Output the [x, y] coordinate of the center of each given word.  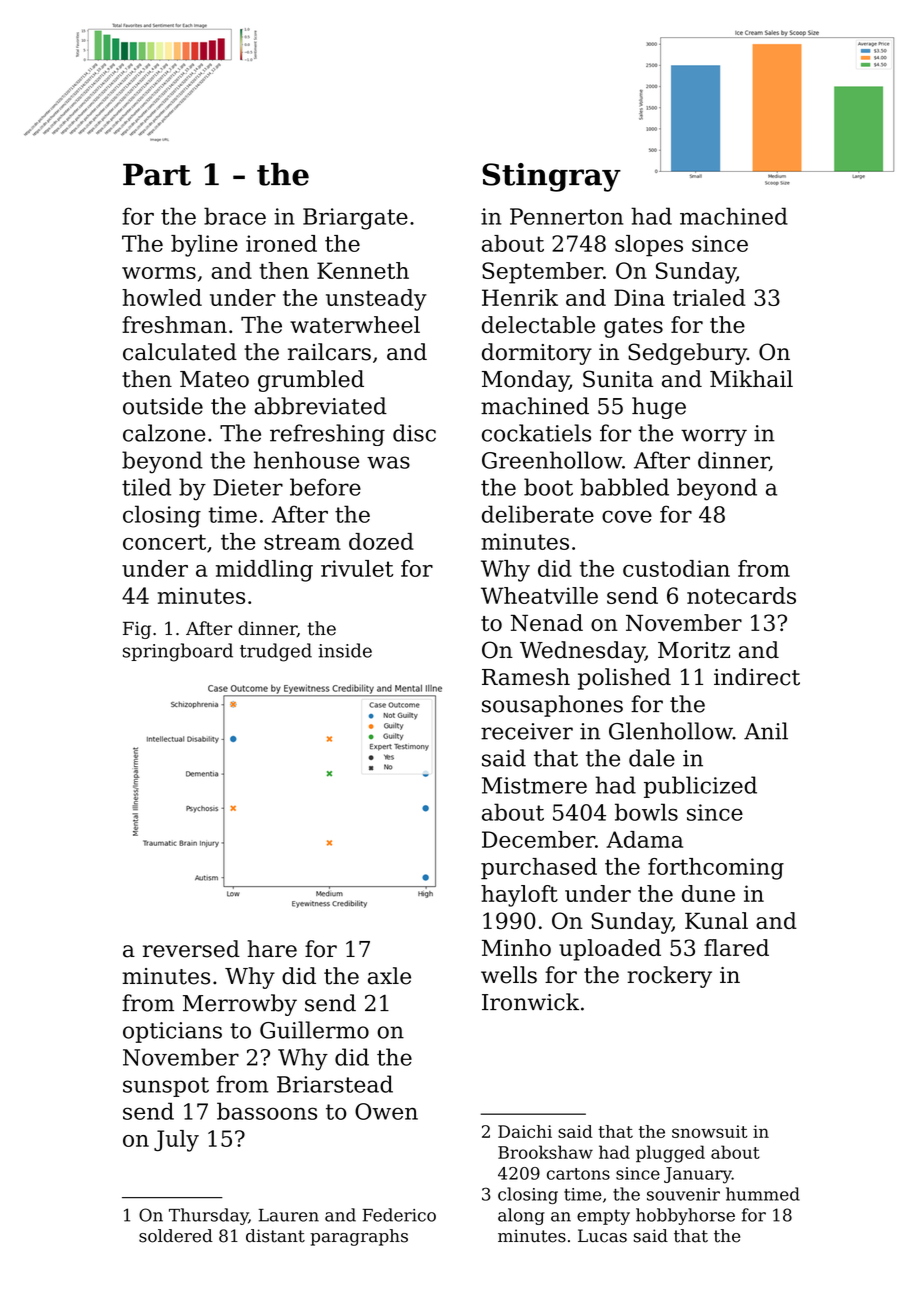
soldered [176, 1236]
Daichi [525, 1131]
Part [157, 174]
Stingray [551, 177]
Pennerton [566, 216]
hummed [763, 1194]
